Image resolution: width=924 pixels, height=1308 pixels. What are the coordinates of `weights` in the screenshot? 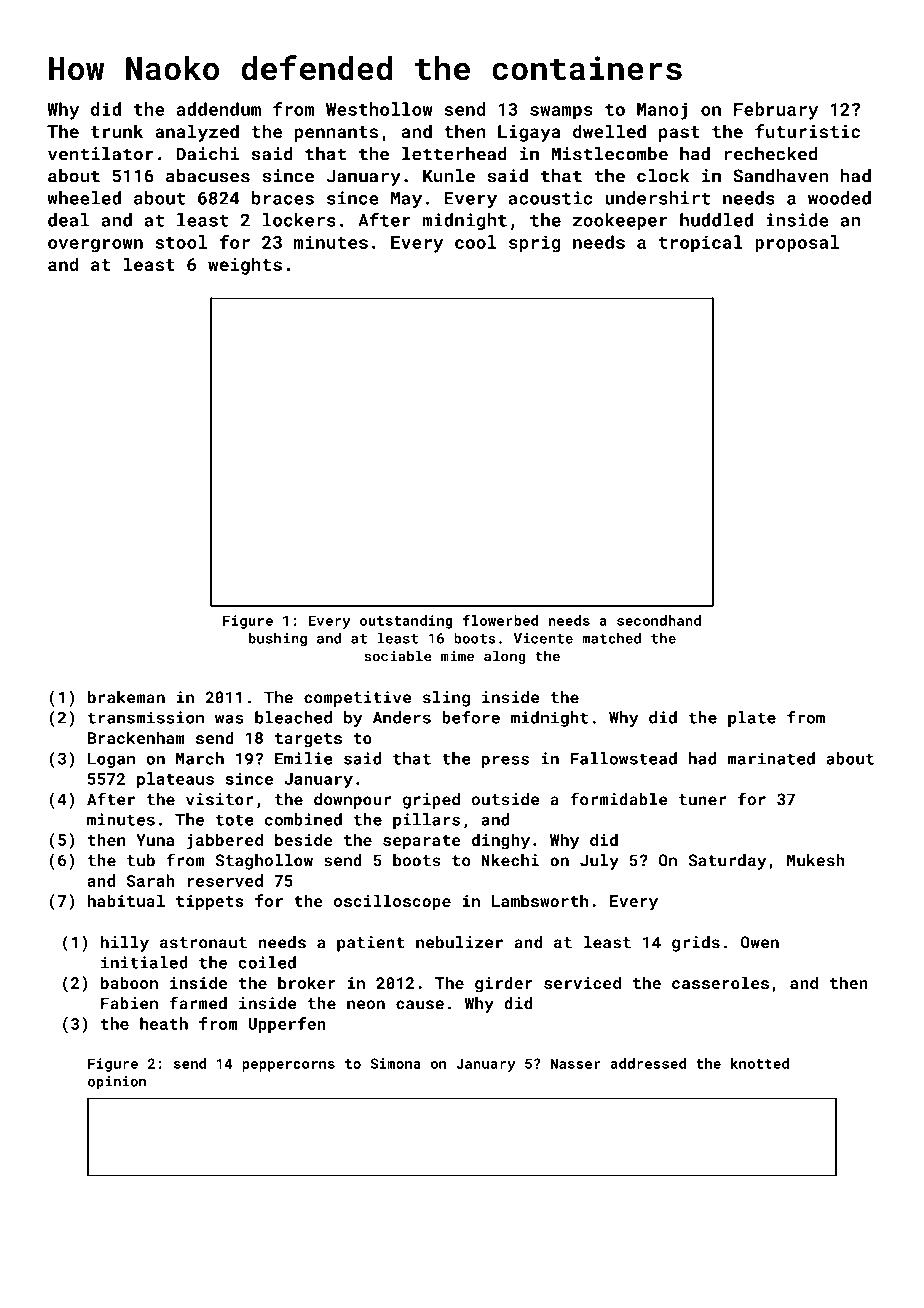 It's located at (245, 266).
